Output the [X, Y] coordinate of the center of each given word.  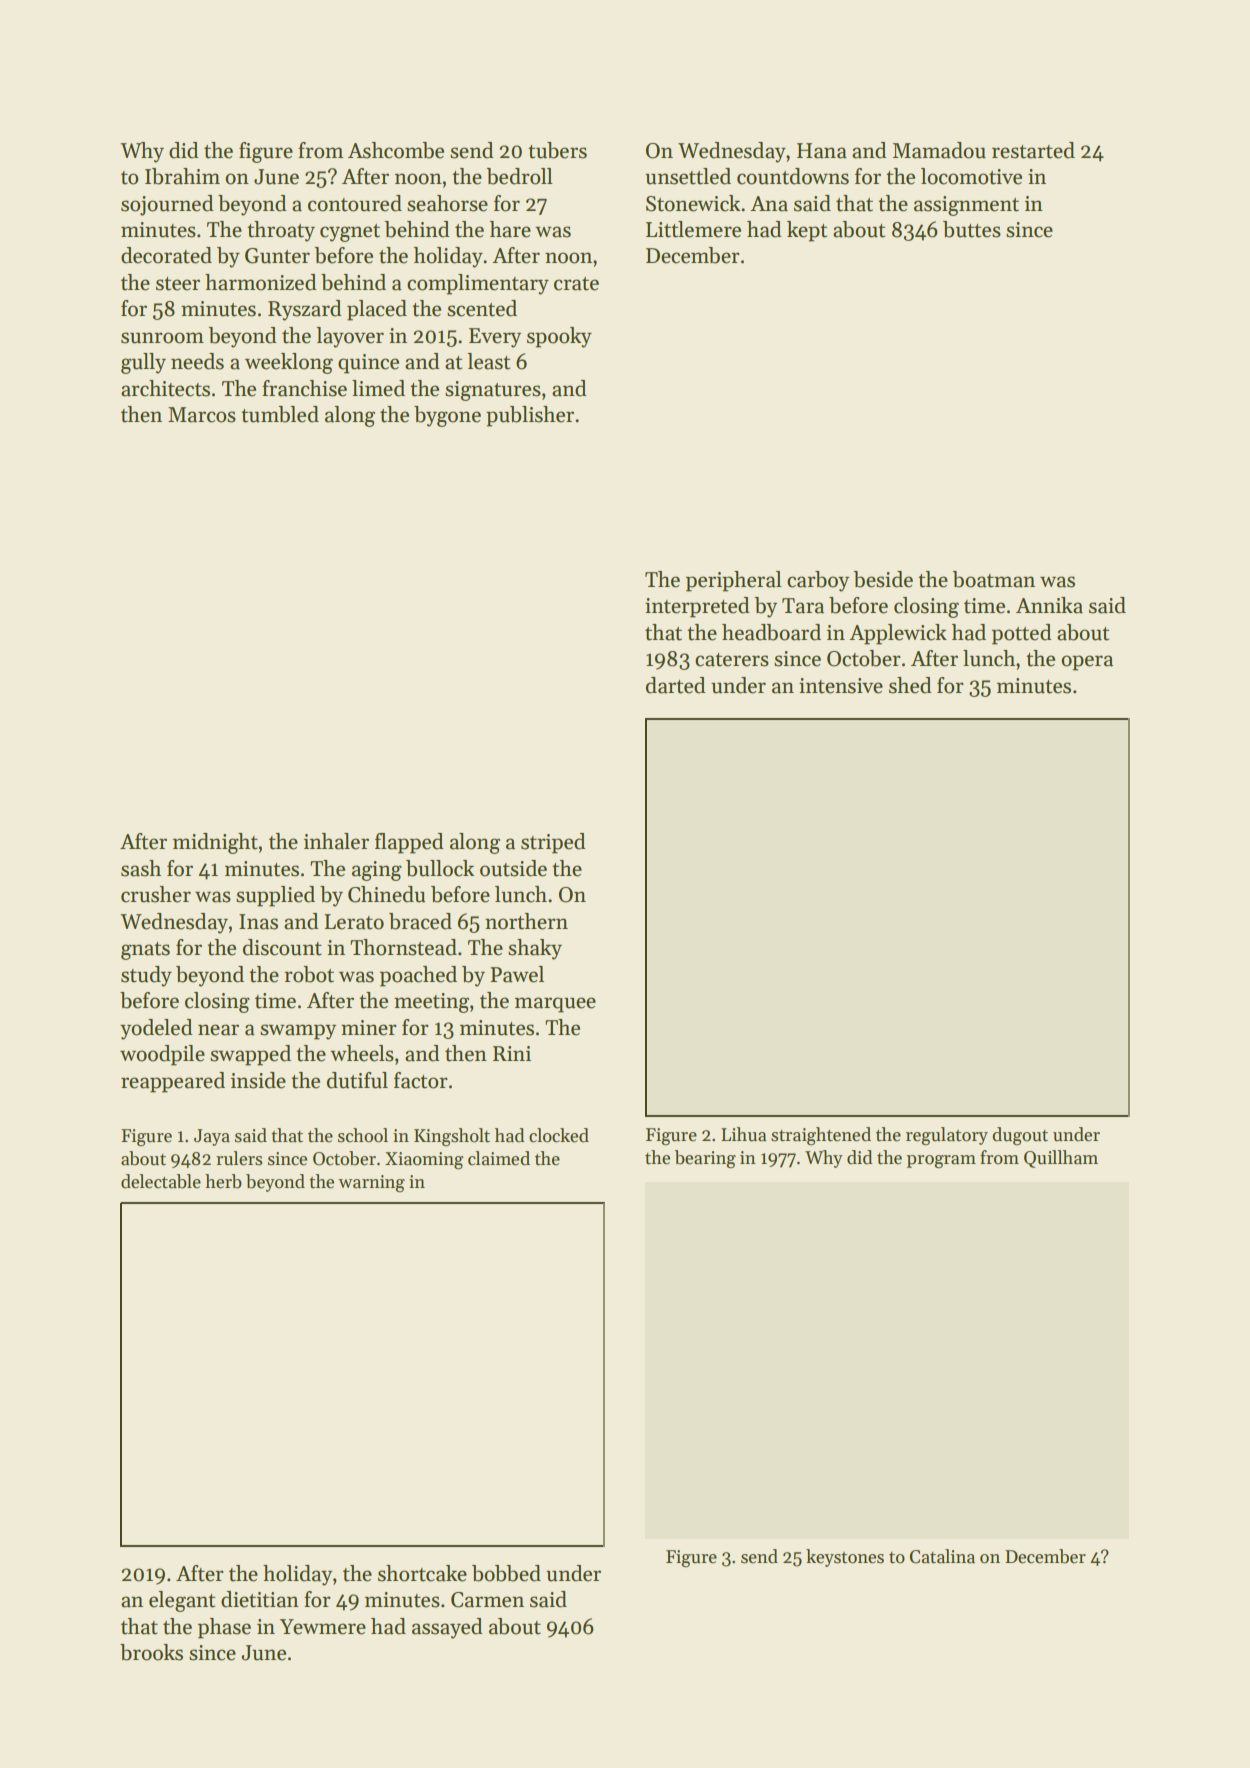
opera [1087, 663]
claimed [499, 1158]
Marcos [202, 415]
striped [553, 843]
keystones [845, 1558]
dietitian [260, 1599]
